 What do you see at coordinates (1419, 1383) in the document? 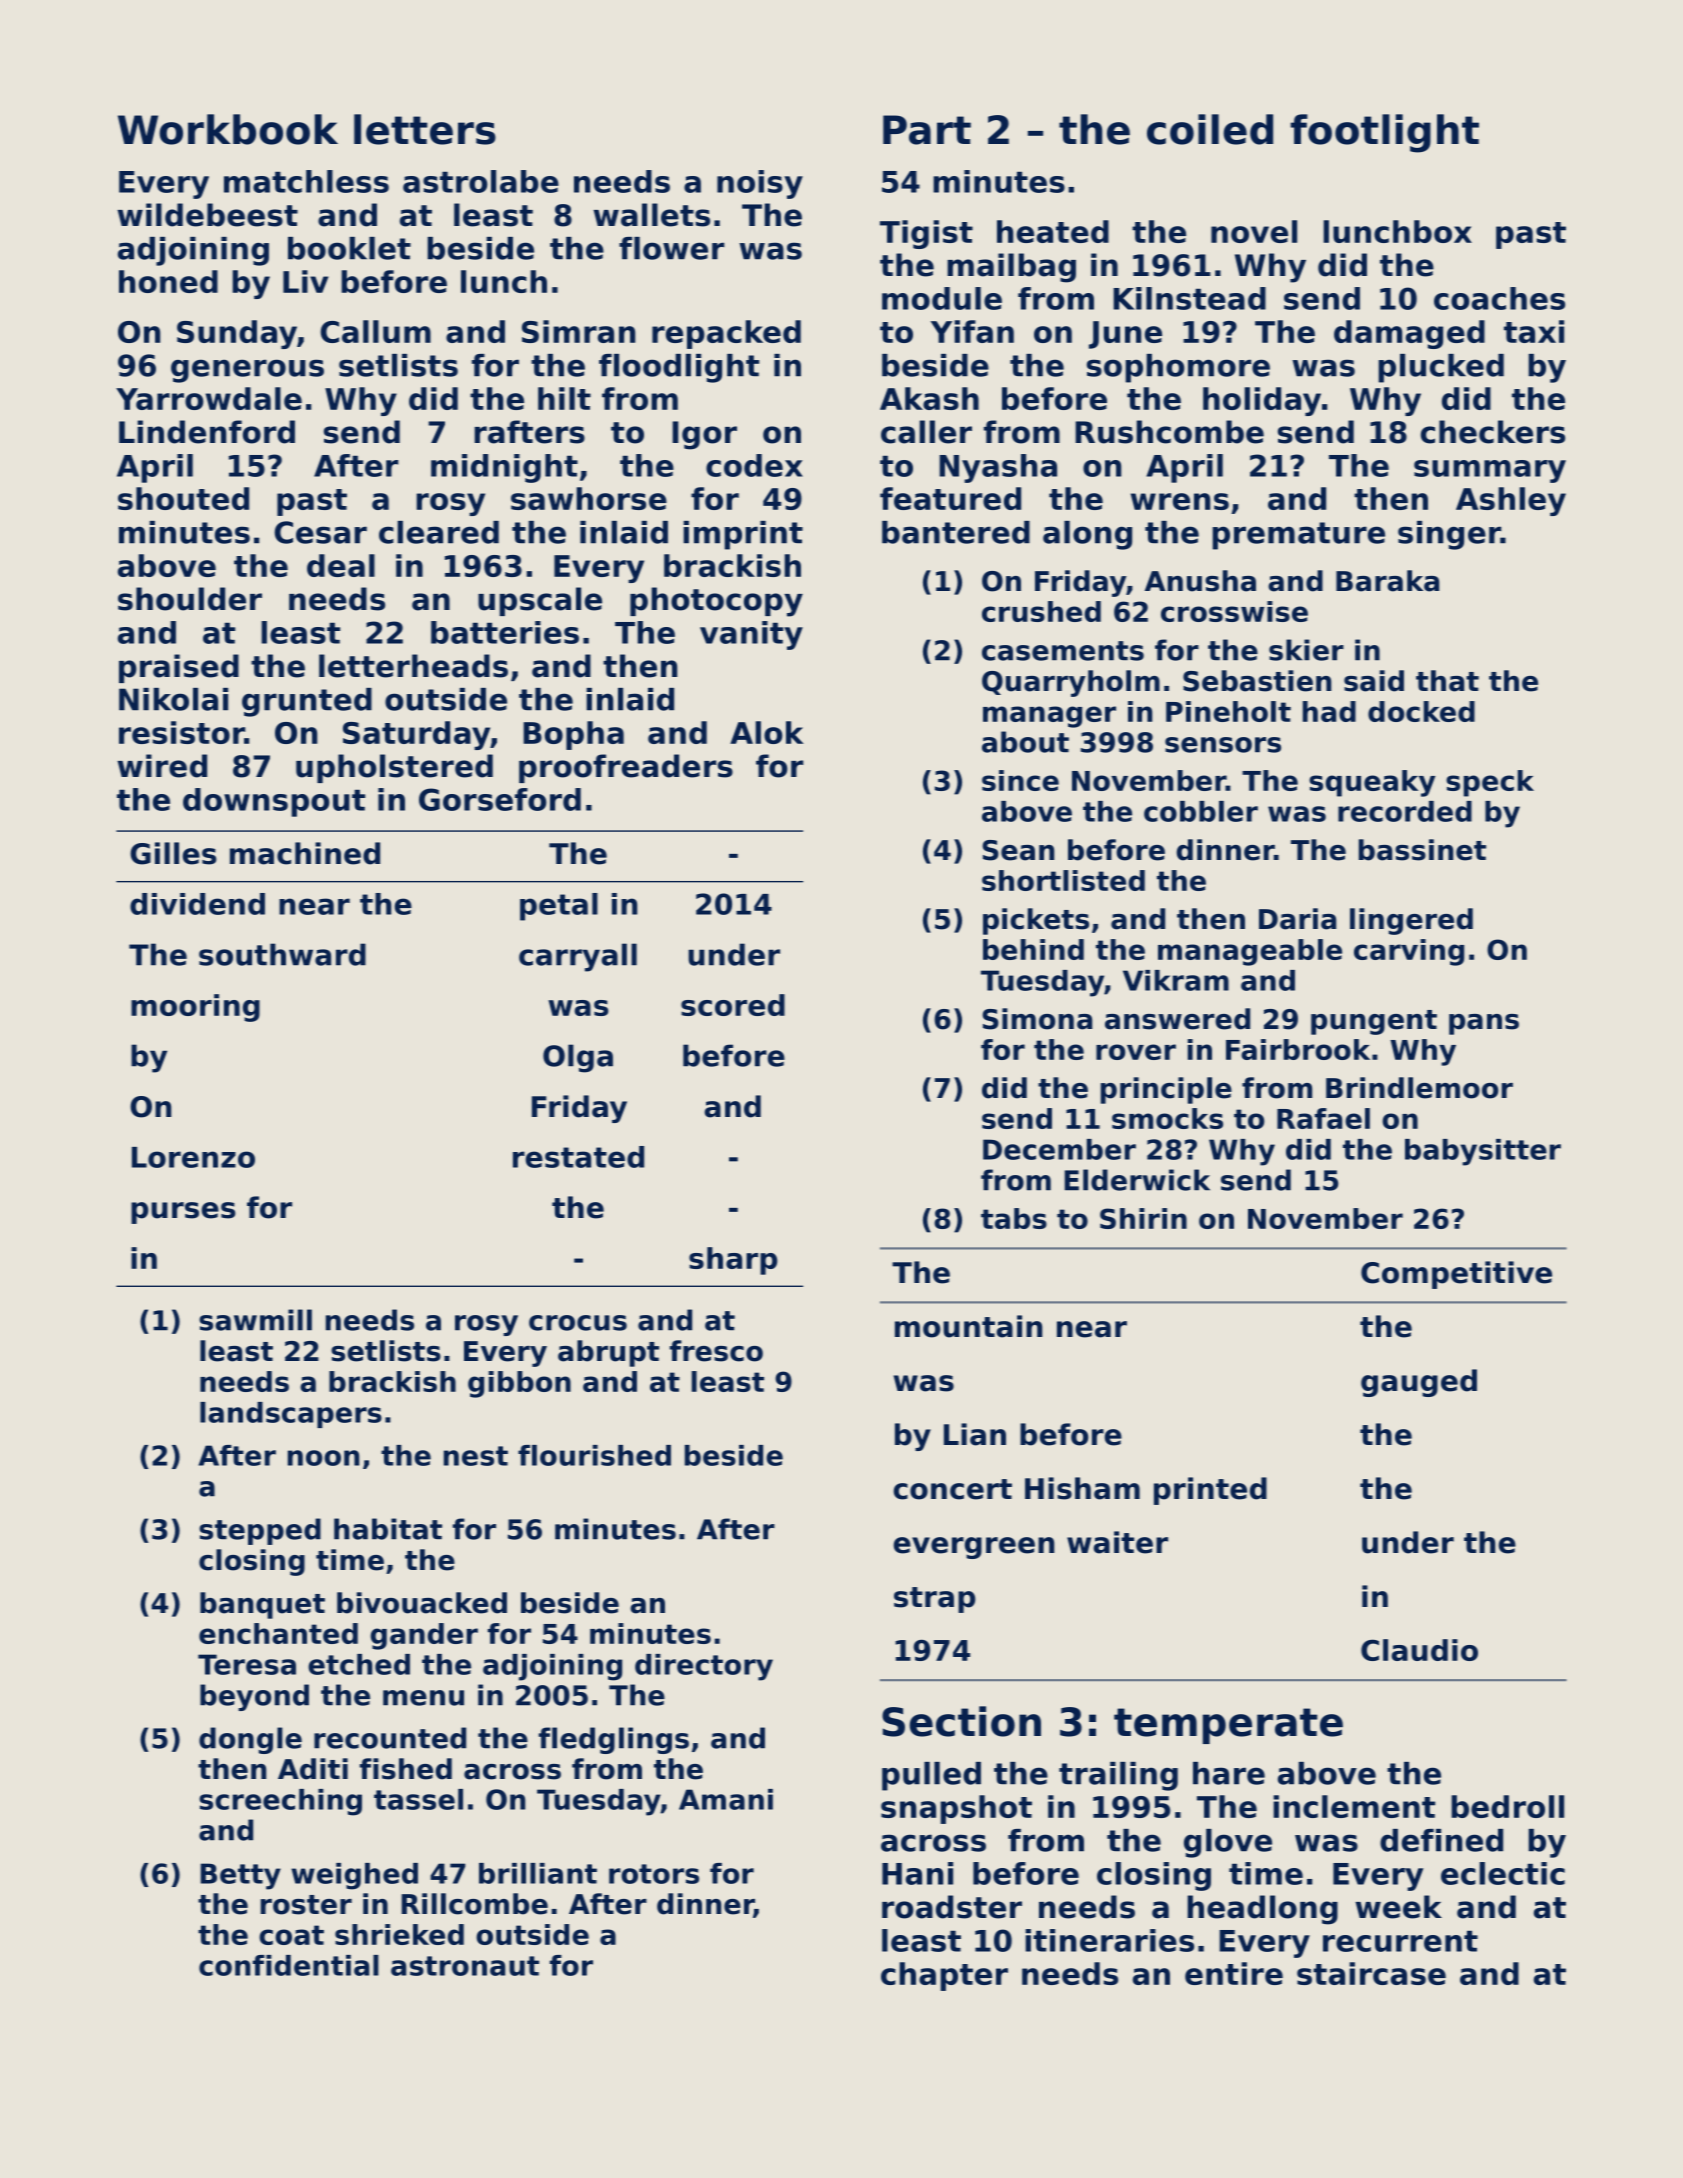
I see `gauged` at bounding box center [1419, 1383].
